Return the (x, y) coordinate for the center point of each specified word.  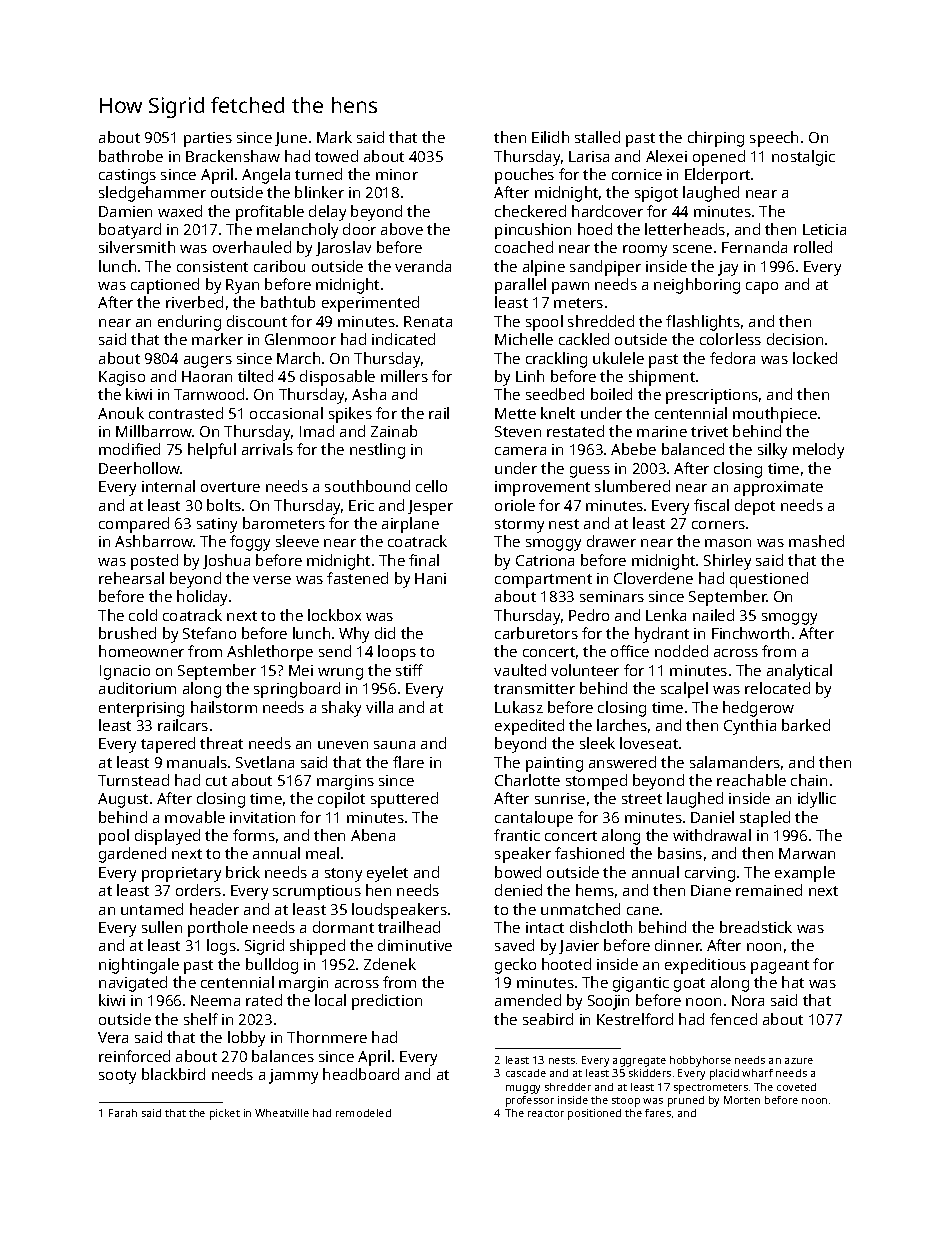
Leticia (824, 229)
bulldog (272, 966)
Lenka (666, 615)
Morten (742, 1100)
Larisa (589, 156)
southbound (367, 486)
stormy (519, 526)
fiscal (711, 505)
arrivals (267, 449)
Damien (125, 211)
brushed (127, 633)
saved (514, 945)
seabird (548, 1019)
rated (264, 1000)
